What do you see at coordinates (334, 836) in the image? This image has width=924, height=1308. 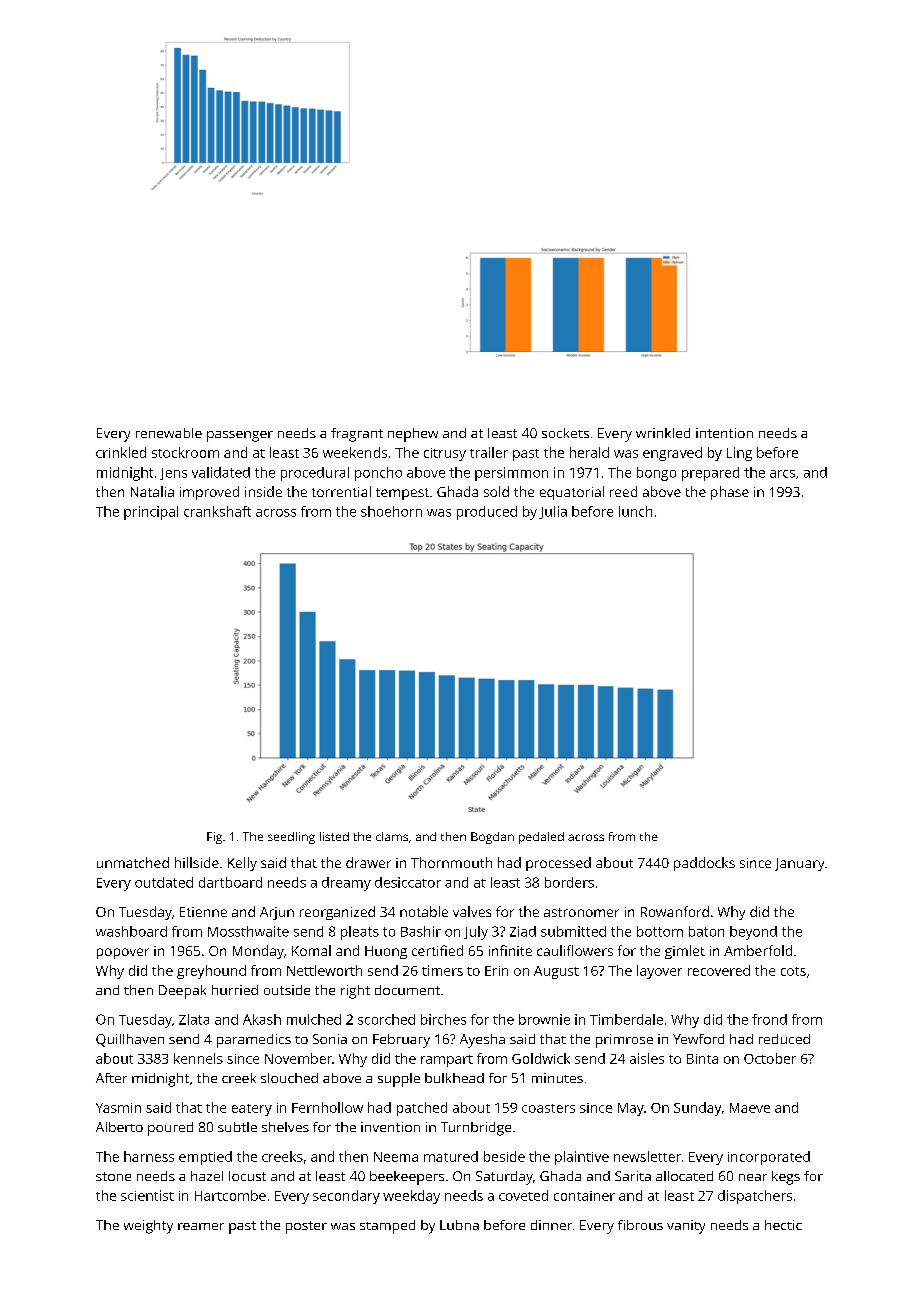 I see `listed` at bounding box center [334, 836].
